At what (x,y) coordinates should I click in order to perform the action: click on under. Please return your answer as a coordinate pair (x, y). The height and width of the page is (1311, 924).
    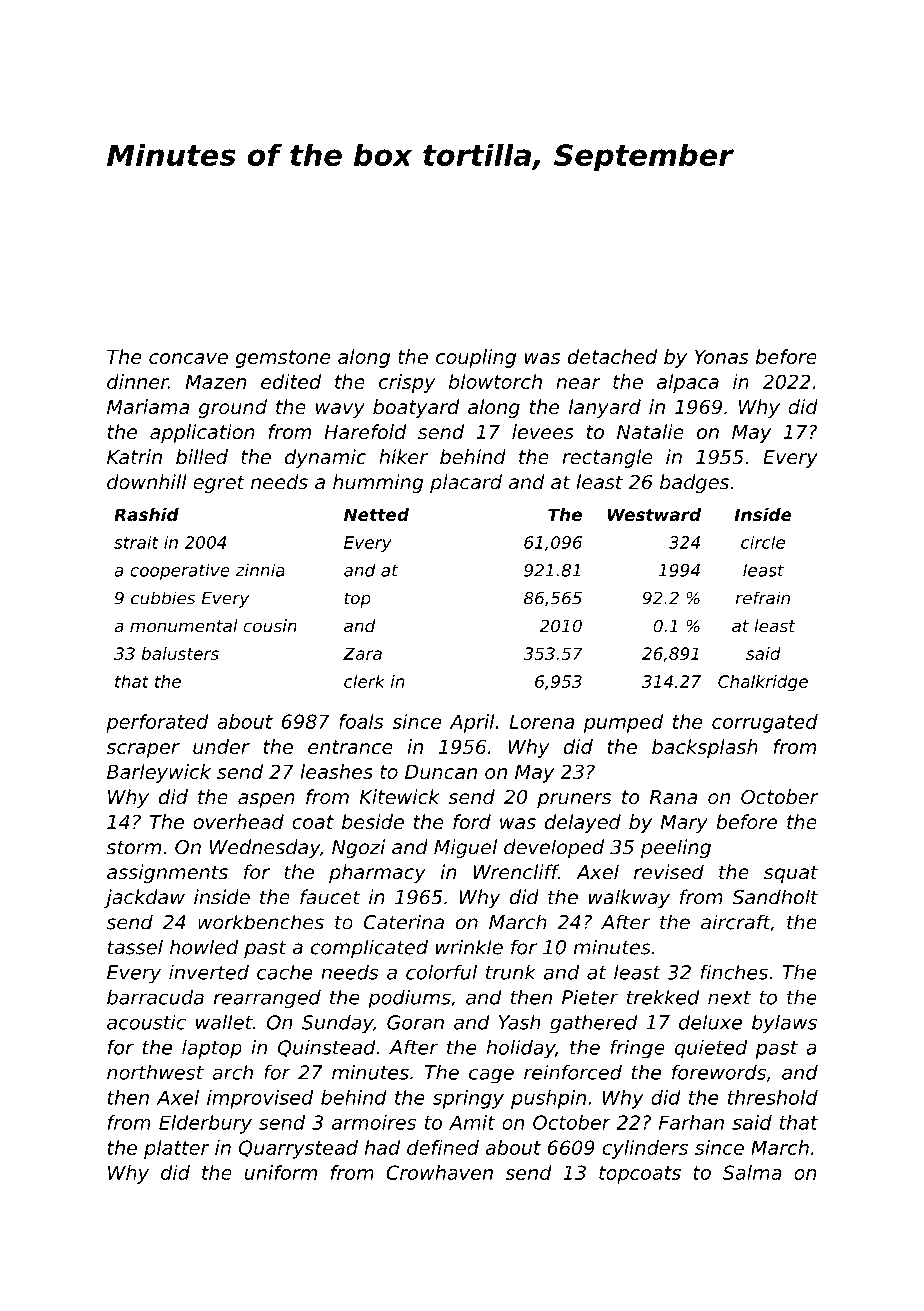
    Looking at the image, I should click on (221, 746).
